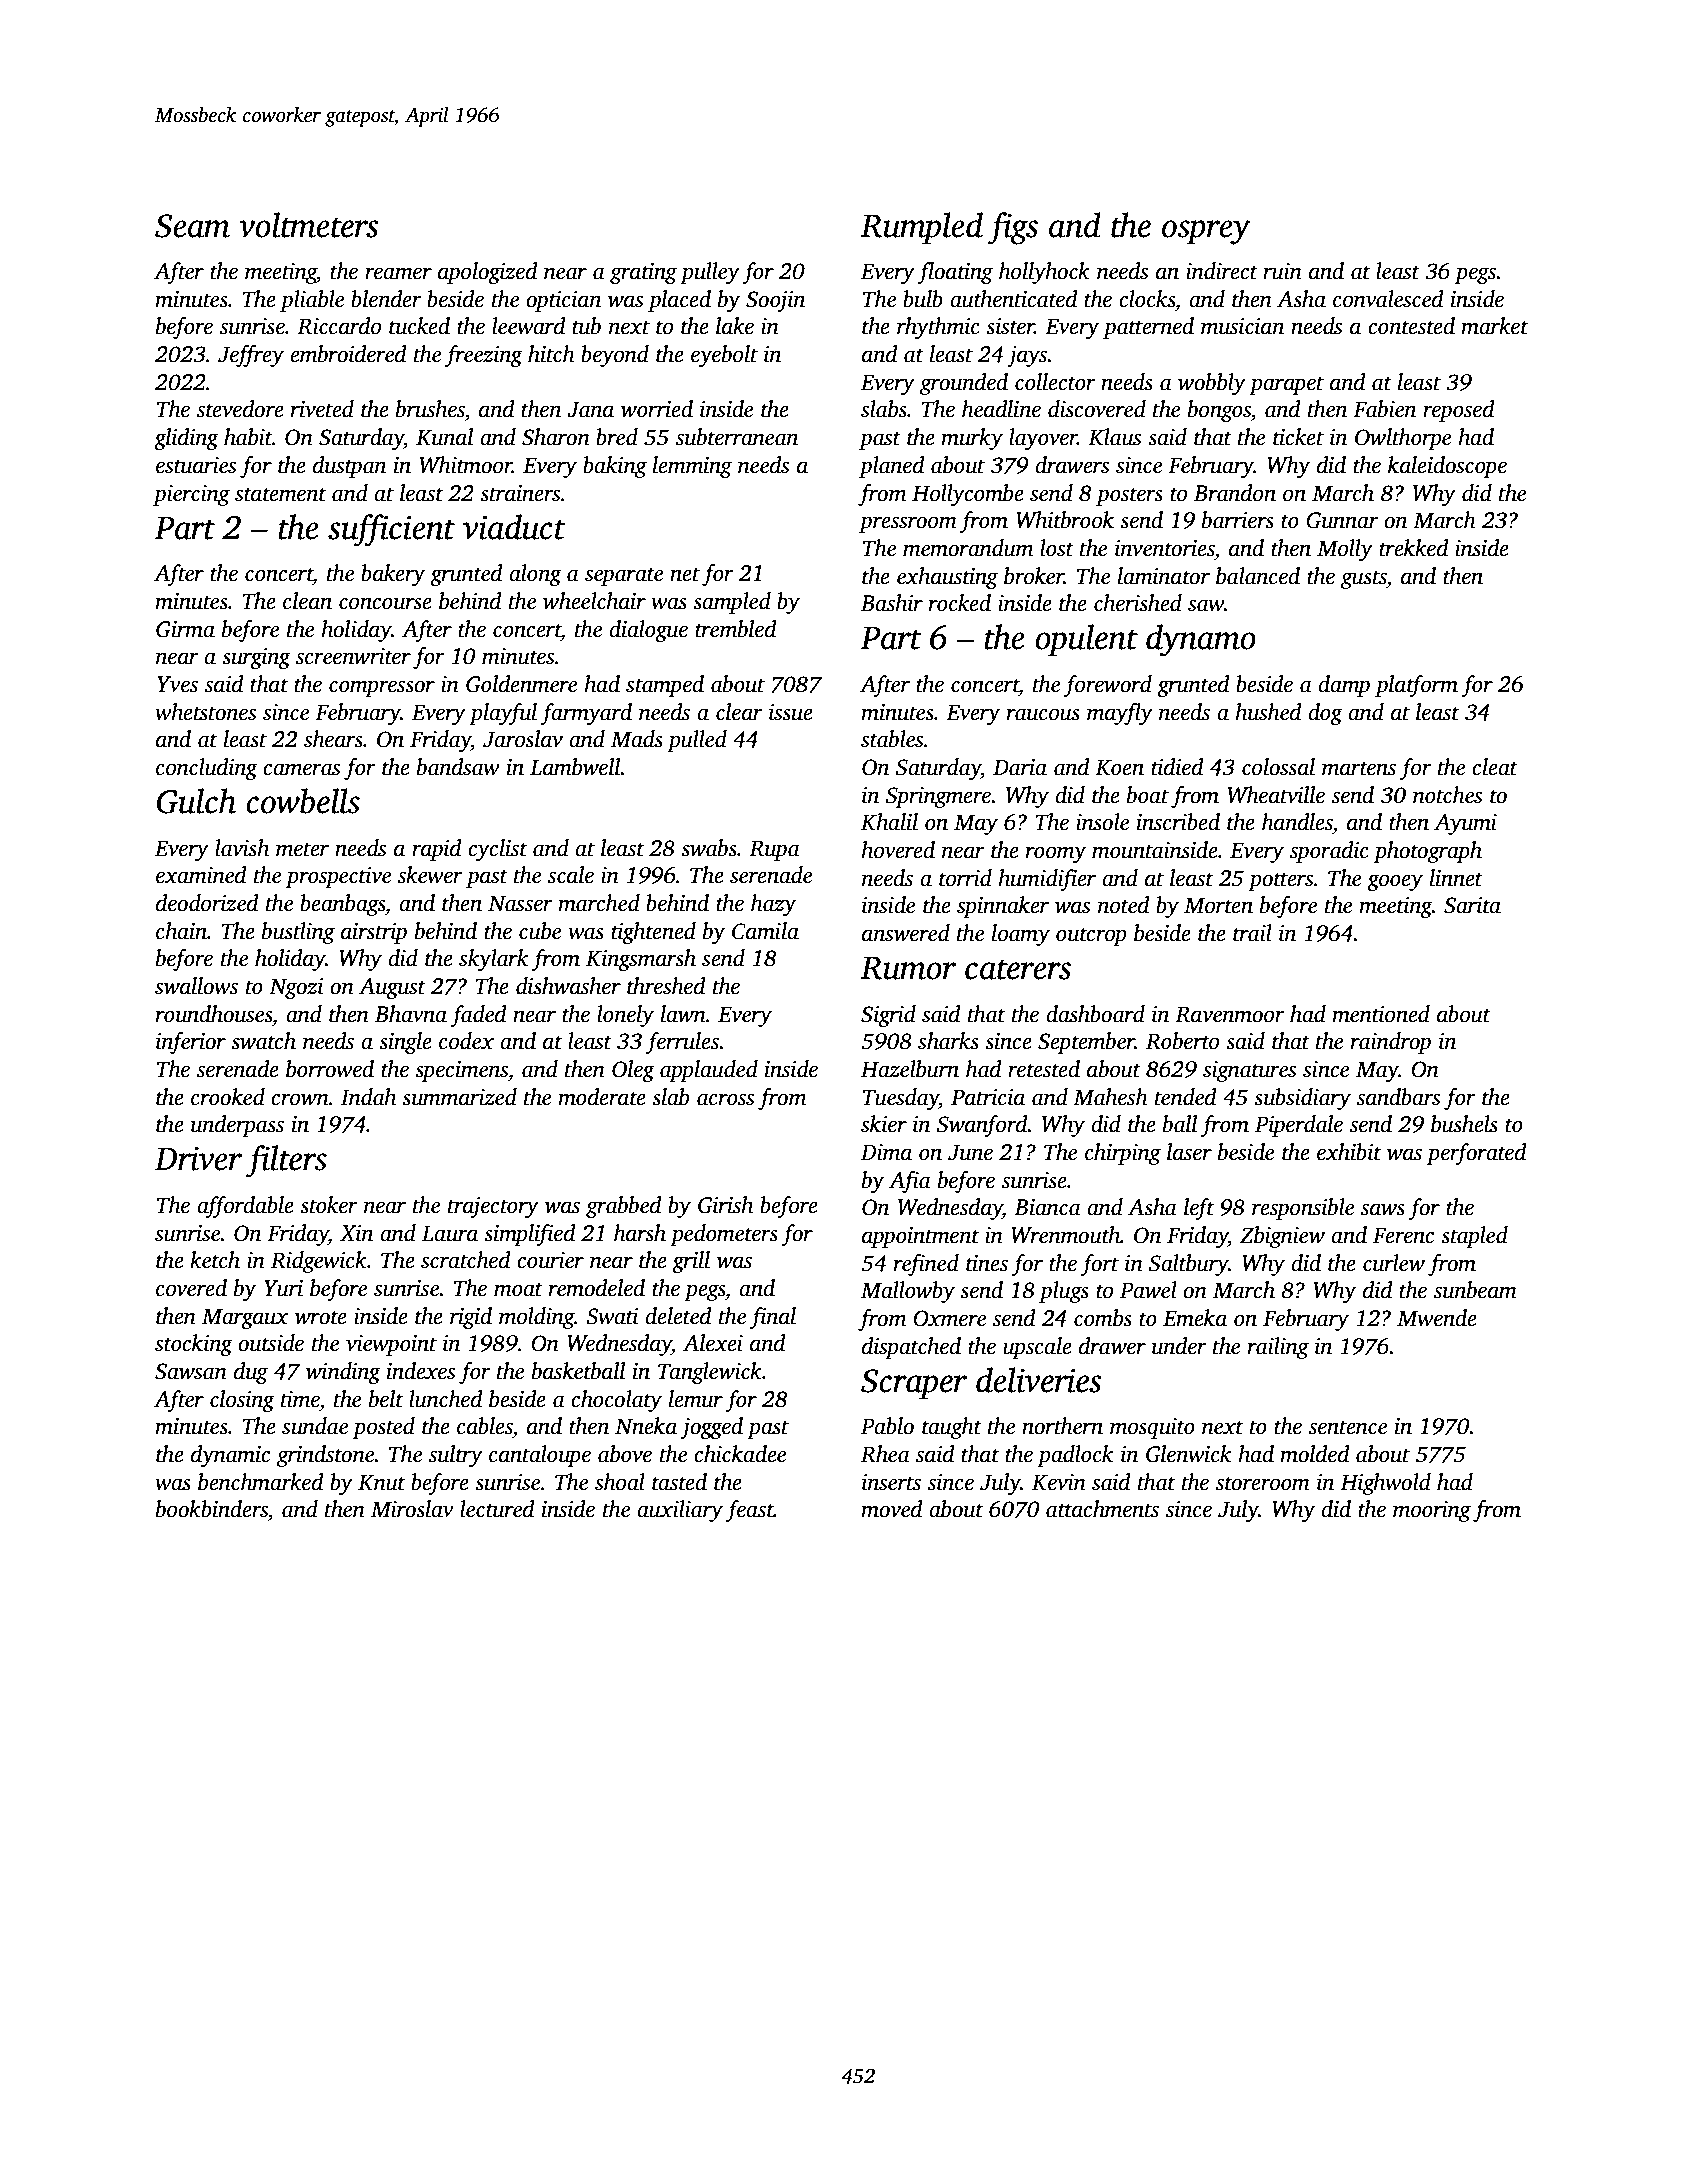 The height and width of the screenshot is (2178, 1683). I want to click on Mwende, so click(1437, 1318).
